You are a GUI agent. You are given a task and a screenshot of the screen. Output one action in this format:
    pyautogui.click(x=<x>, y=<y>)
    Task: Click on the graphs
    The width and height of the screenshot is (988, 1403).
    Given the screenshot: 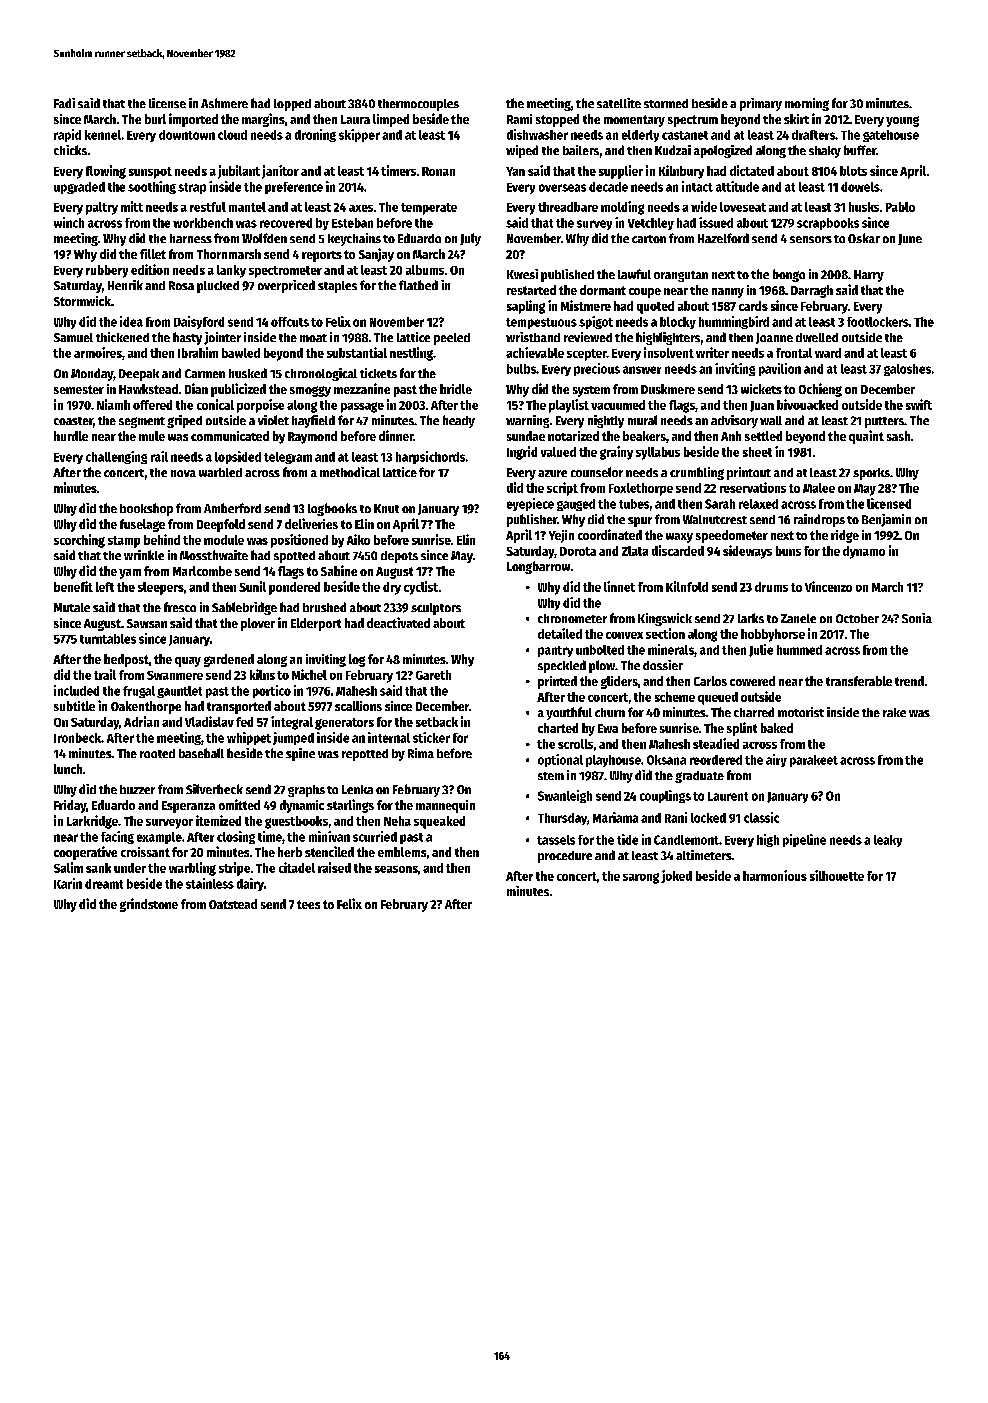 What is the action you would take?
    pyautogui.click(x=306, y=791)
